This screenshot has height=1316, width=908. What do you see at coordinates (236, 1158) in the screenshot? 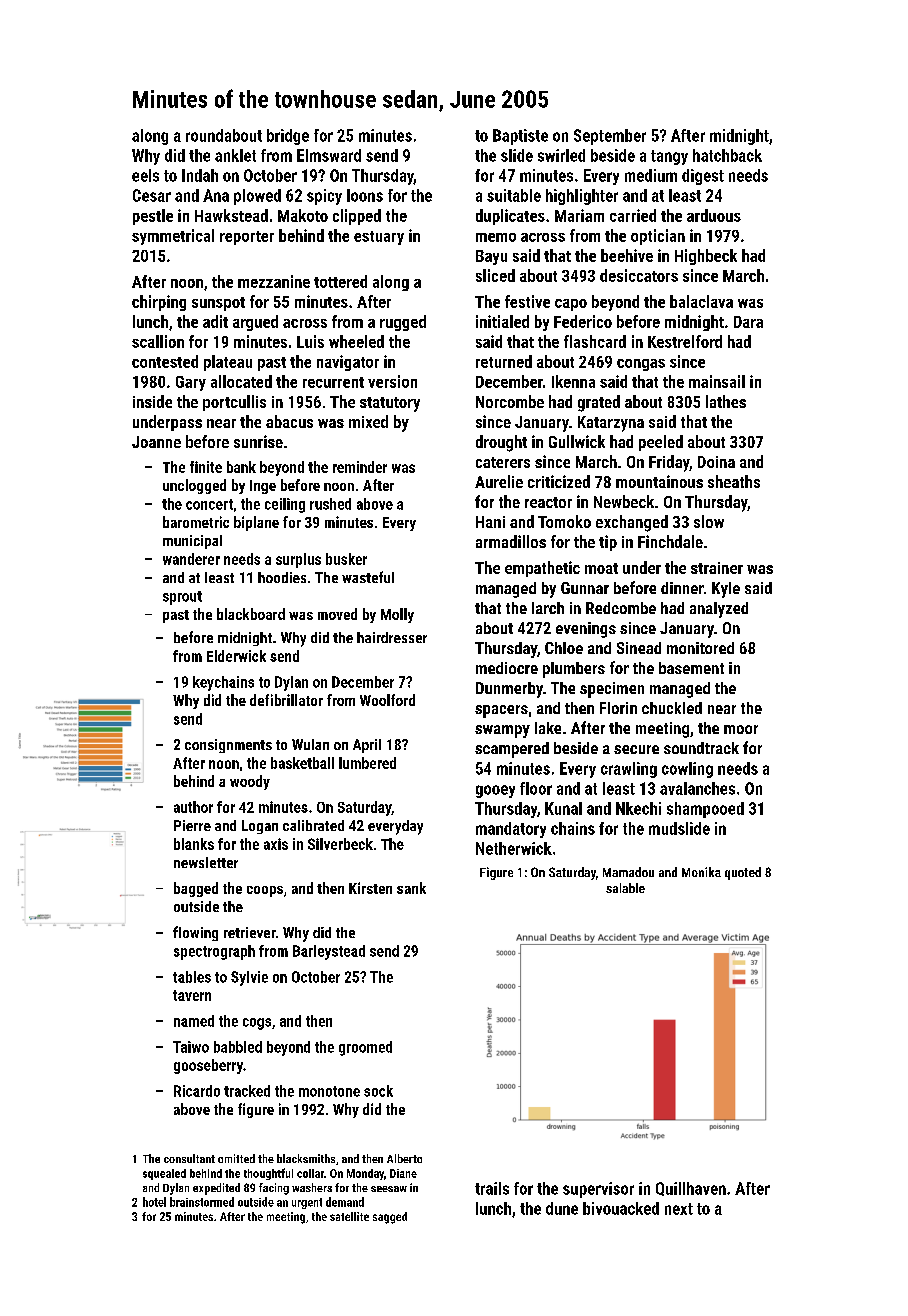
I see `omitted` at bounding box center [236, 1158].
